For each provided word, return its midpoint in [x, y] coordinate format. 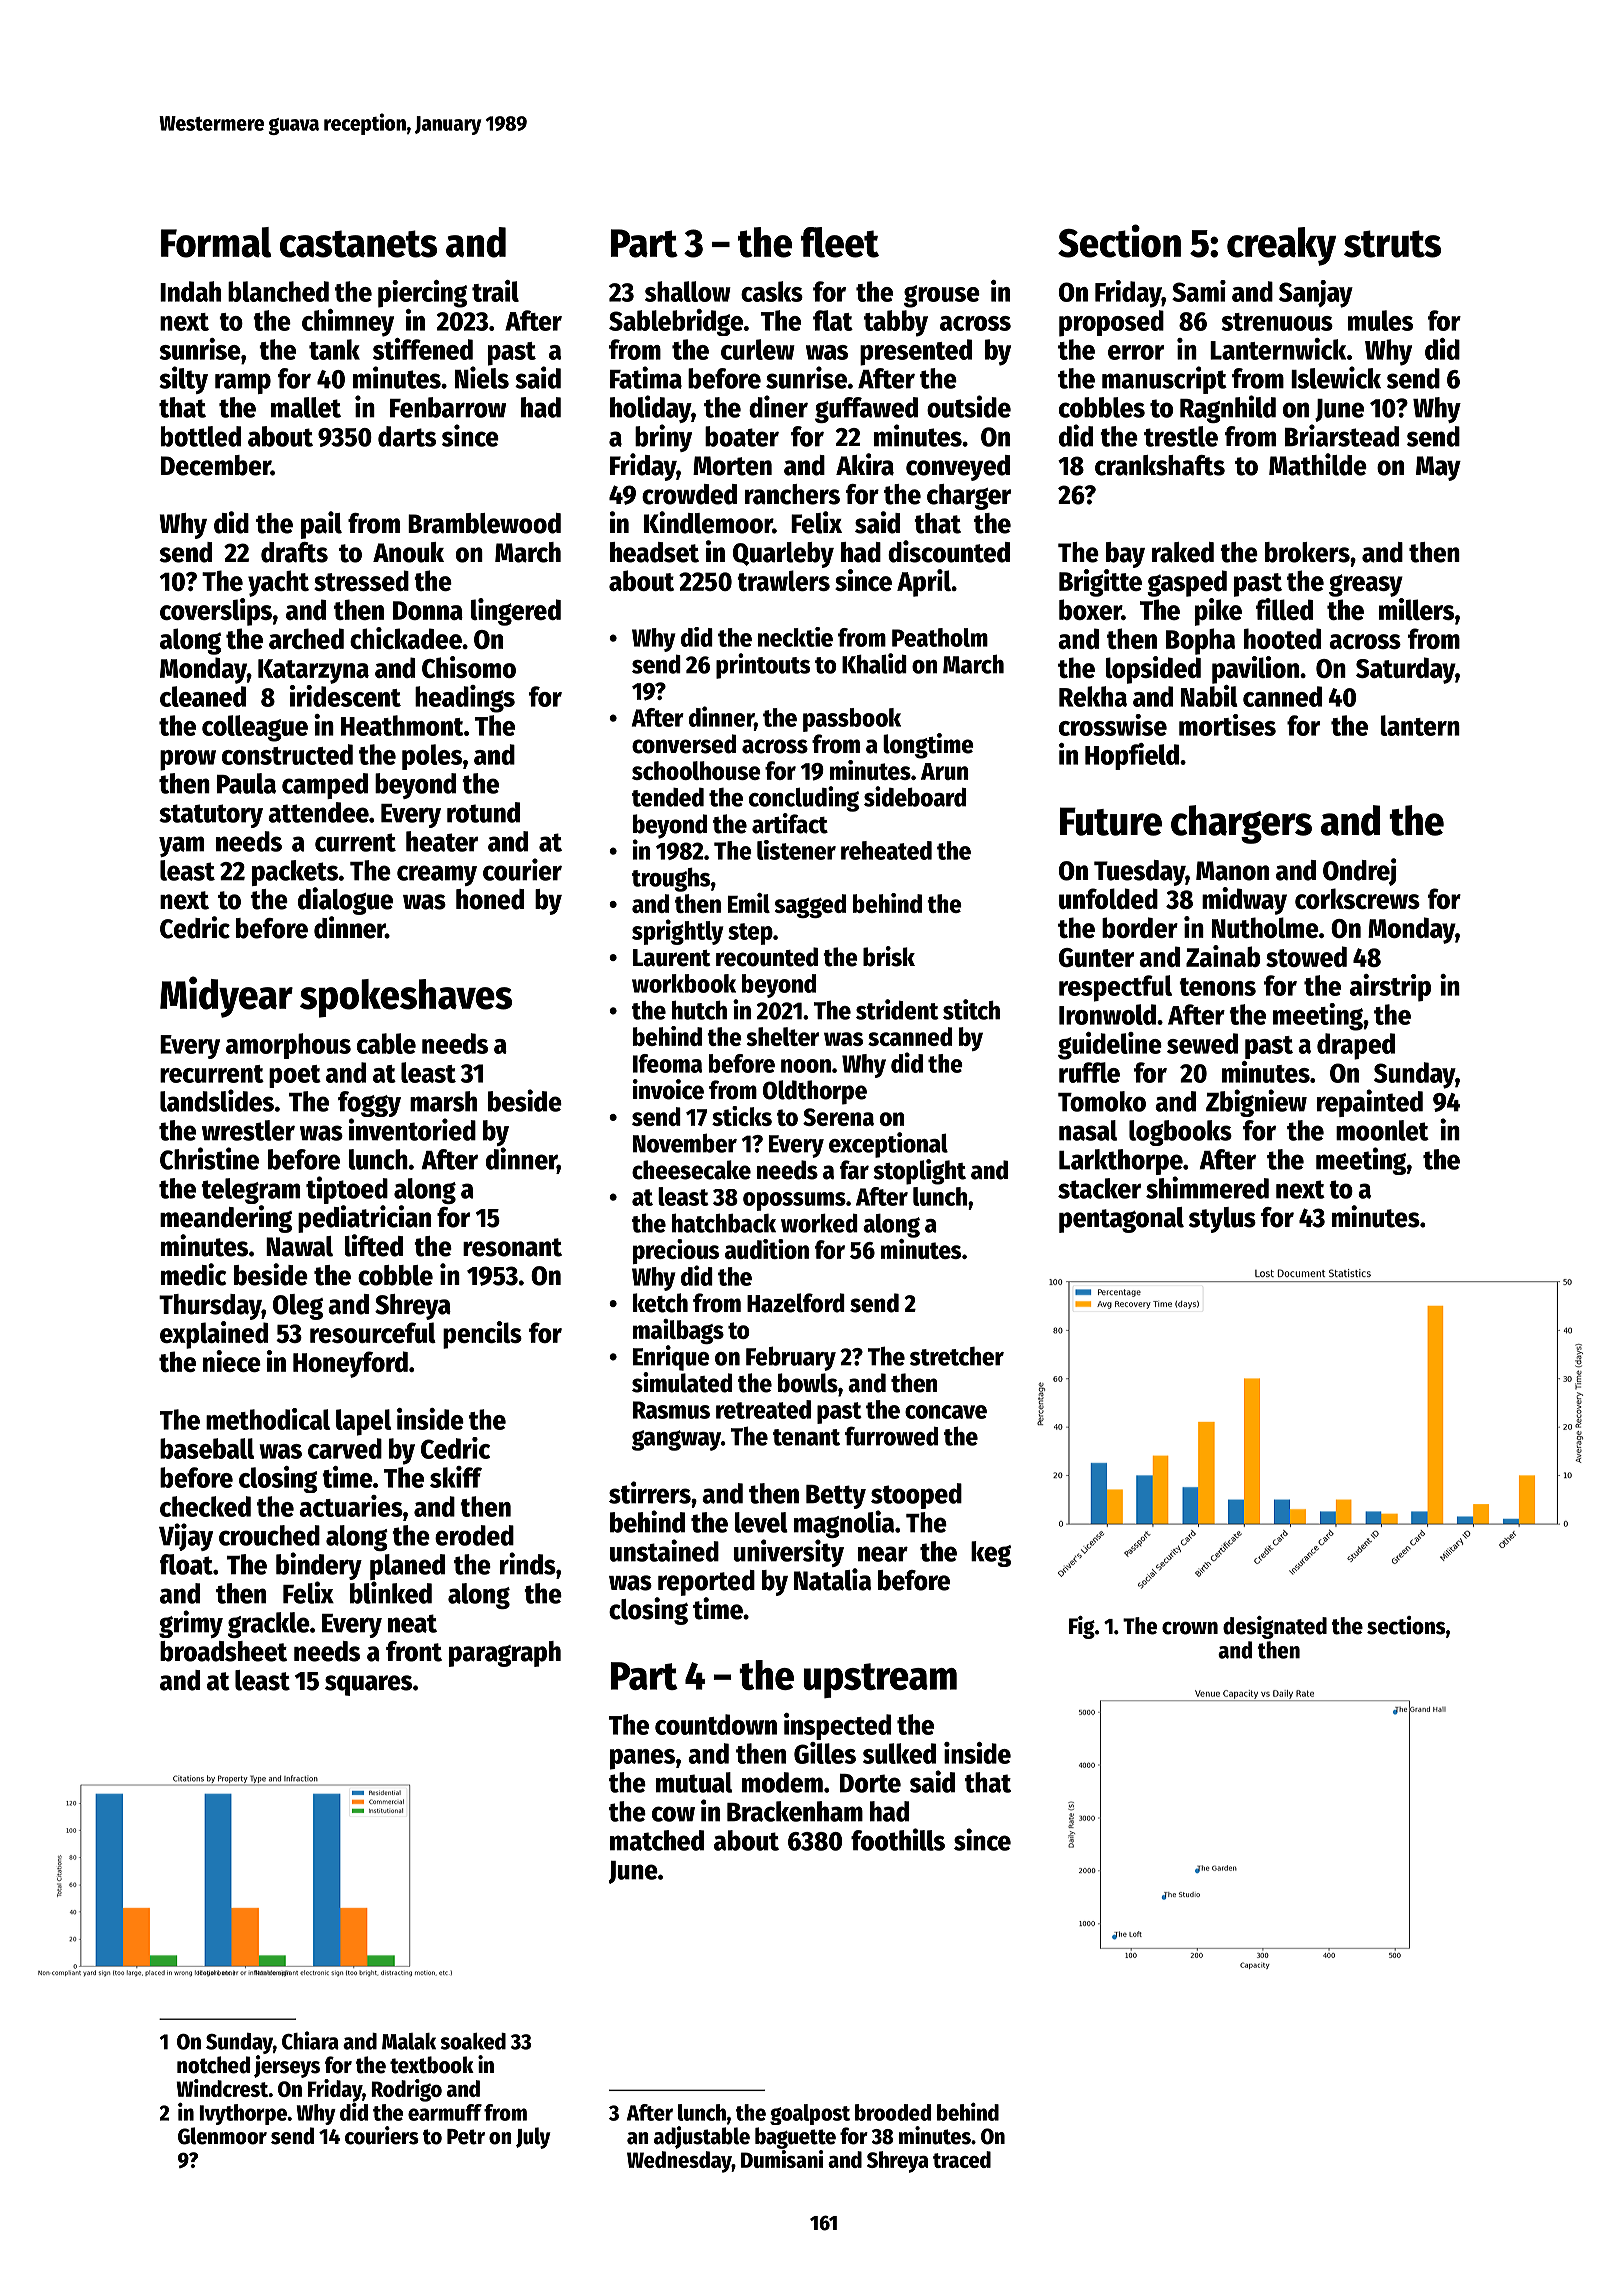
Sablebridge [676, 322]
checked [205, 1506]
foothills [898, 1839]
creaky [1281, 246]
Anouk [408, 552]
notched [213, 2065]
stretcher [957, 1356]
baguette [795, 2138]
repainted [1370, 1103]
